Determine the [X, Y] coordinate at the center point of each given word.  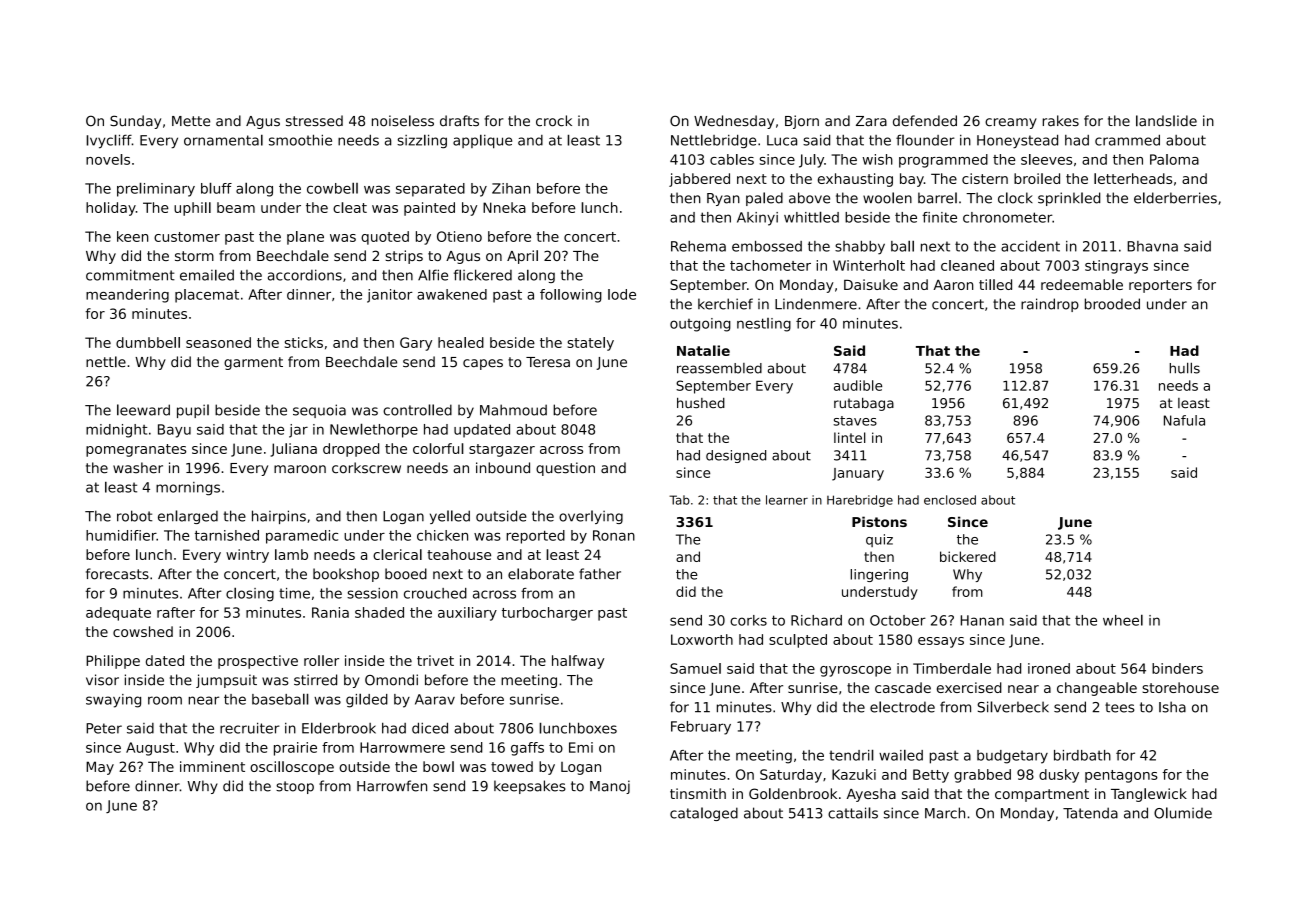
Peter [104, 728]
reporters [1160, 286]
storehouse [1180, 687]
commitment [130, 275]
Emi [581, 747]
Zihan [511, 188]
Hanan [982, 620]
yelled [450, 517]
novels [108, 159]
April [522, 257]
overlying [591, 517]
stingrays [1116, 267]
